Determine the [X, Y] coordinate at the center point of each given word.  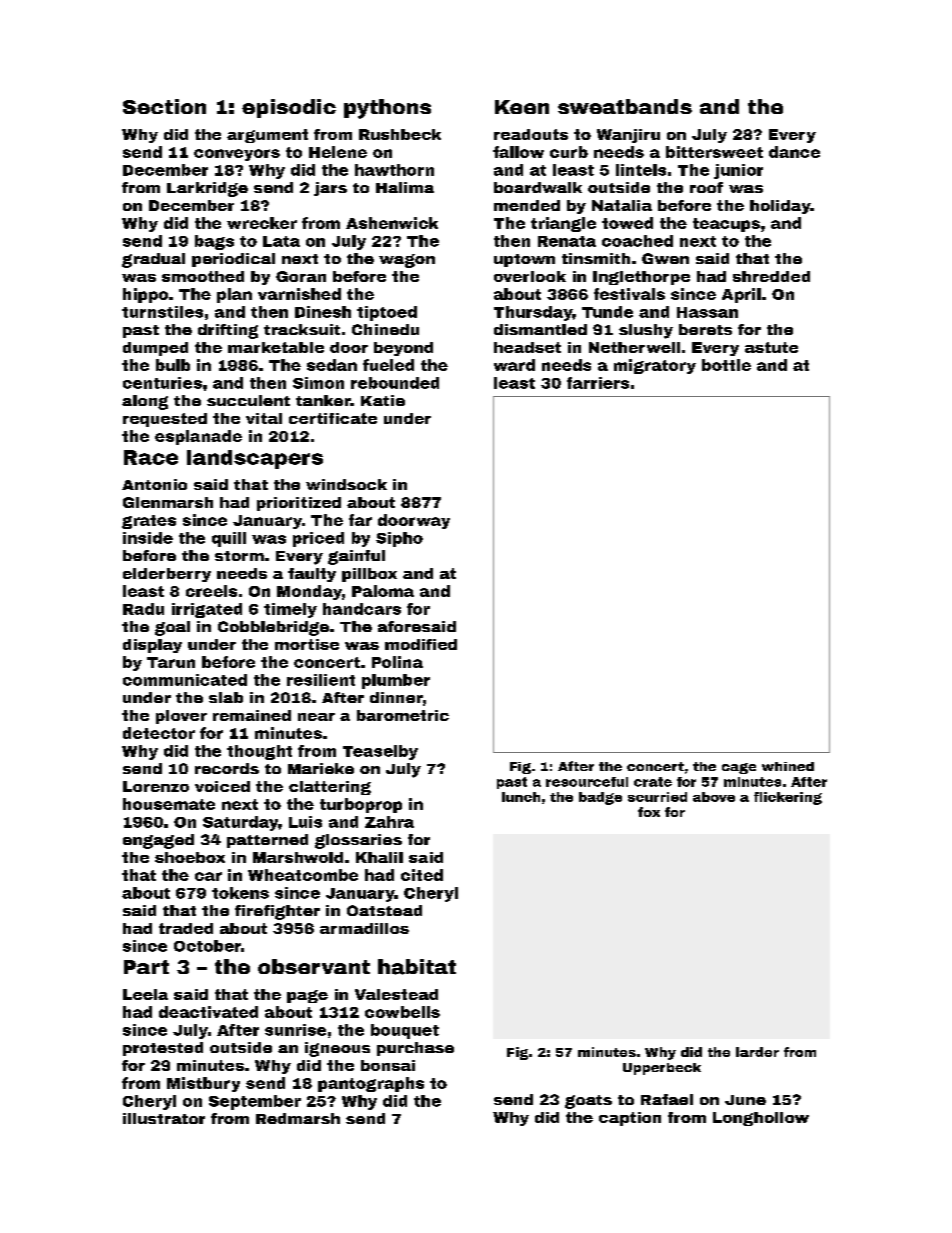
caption [630, 1119]
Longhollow [761, 1119]
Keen [522, 107]
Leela [145, 994]
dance [794, 152]
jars [330, 189]
